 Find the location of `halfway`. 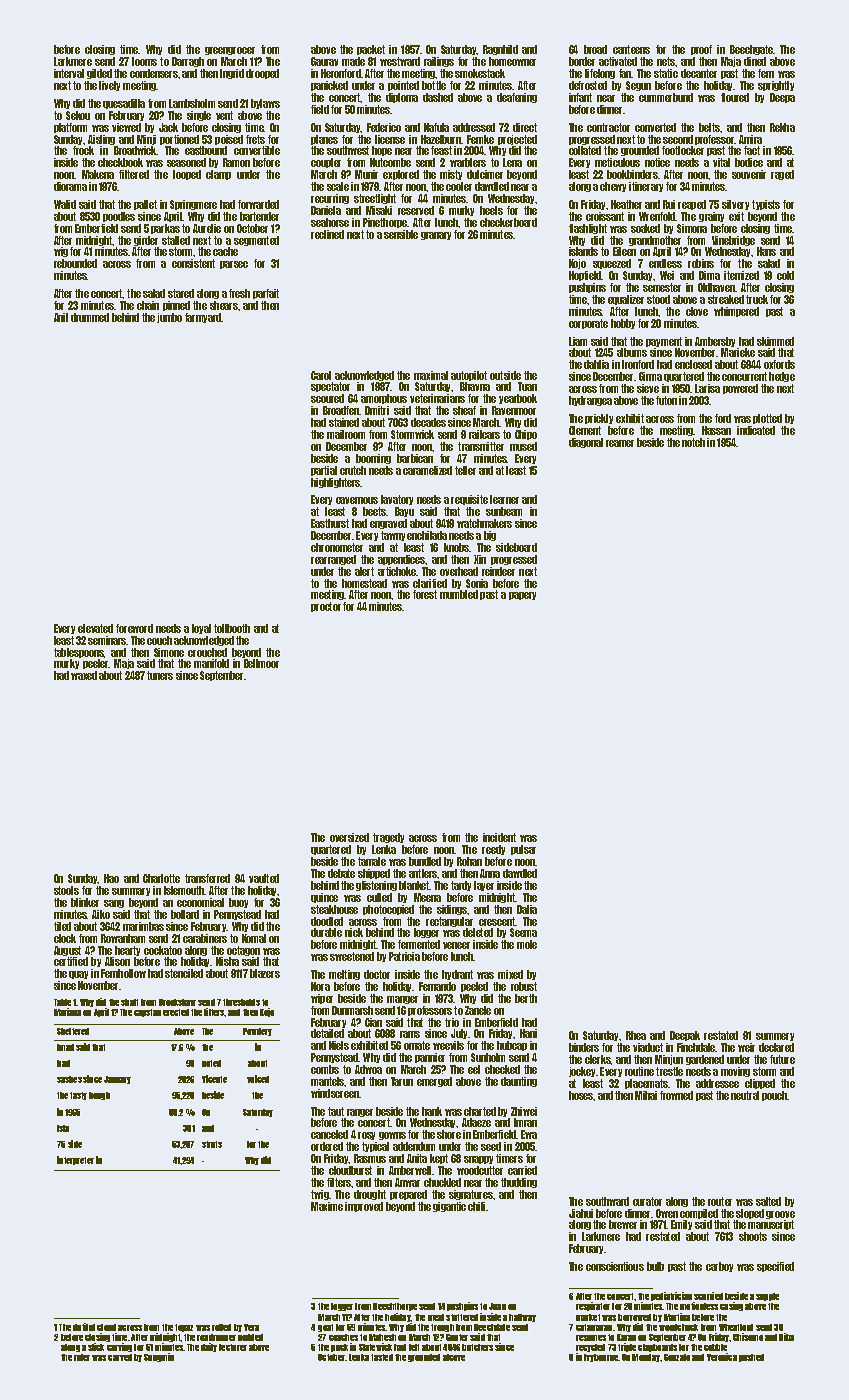

halfway is located at coordinates (522, 1318).
